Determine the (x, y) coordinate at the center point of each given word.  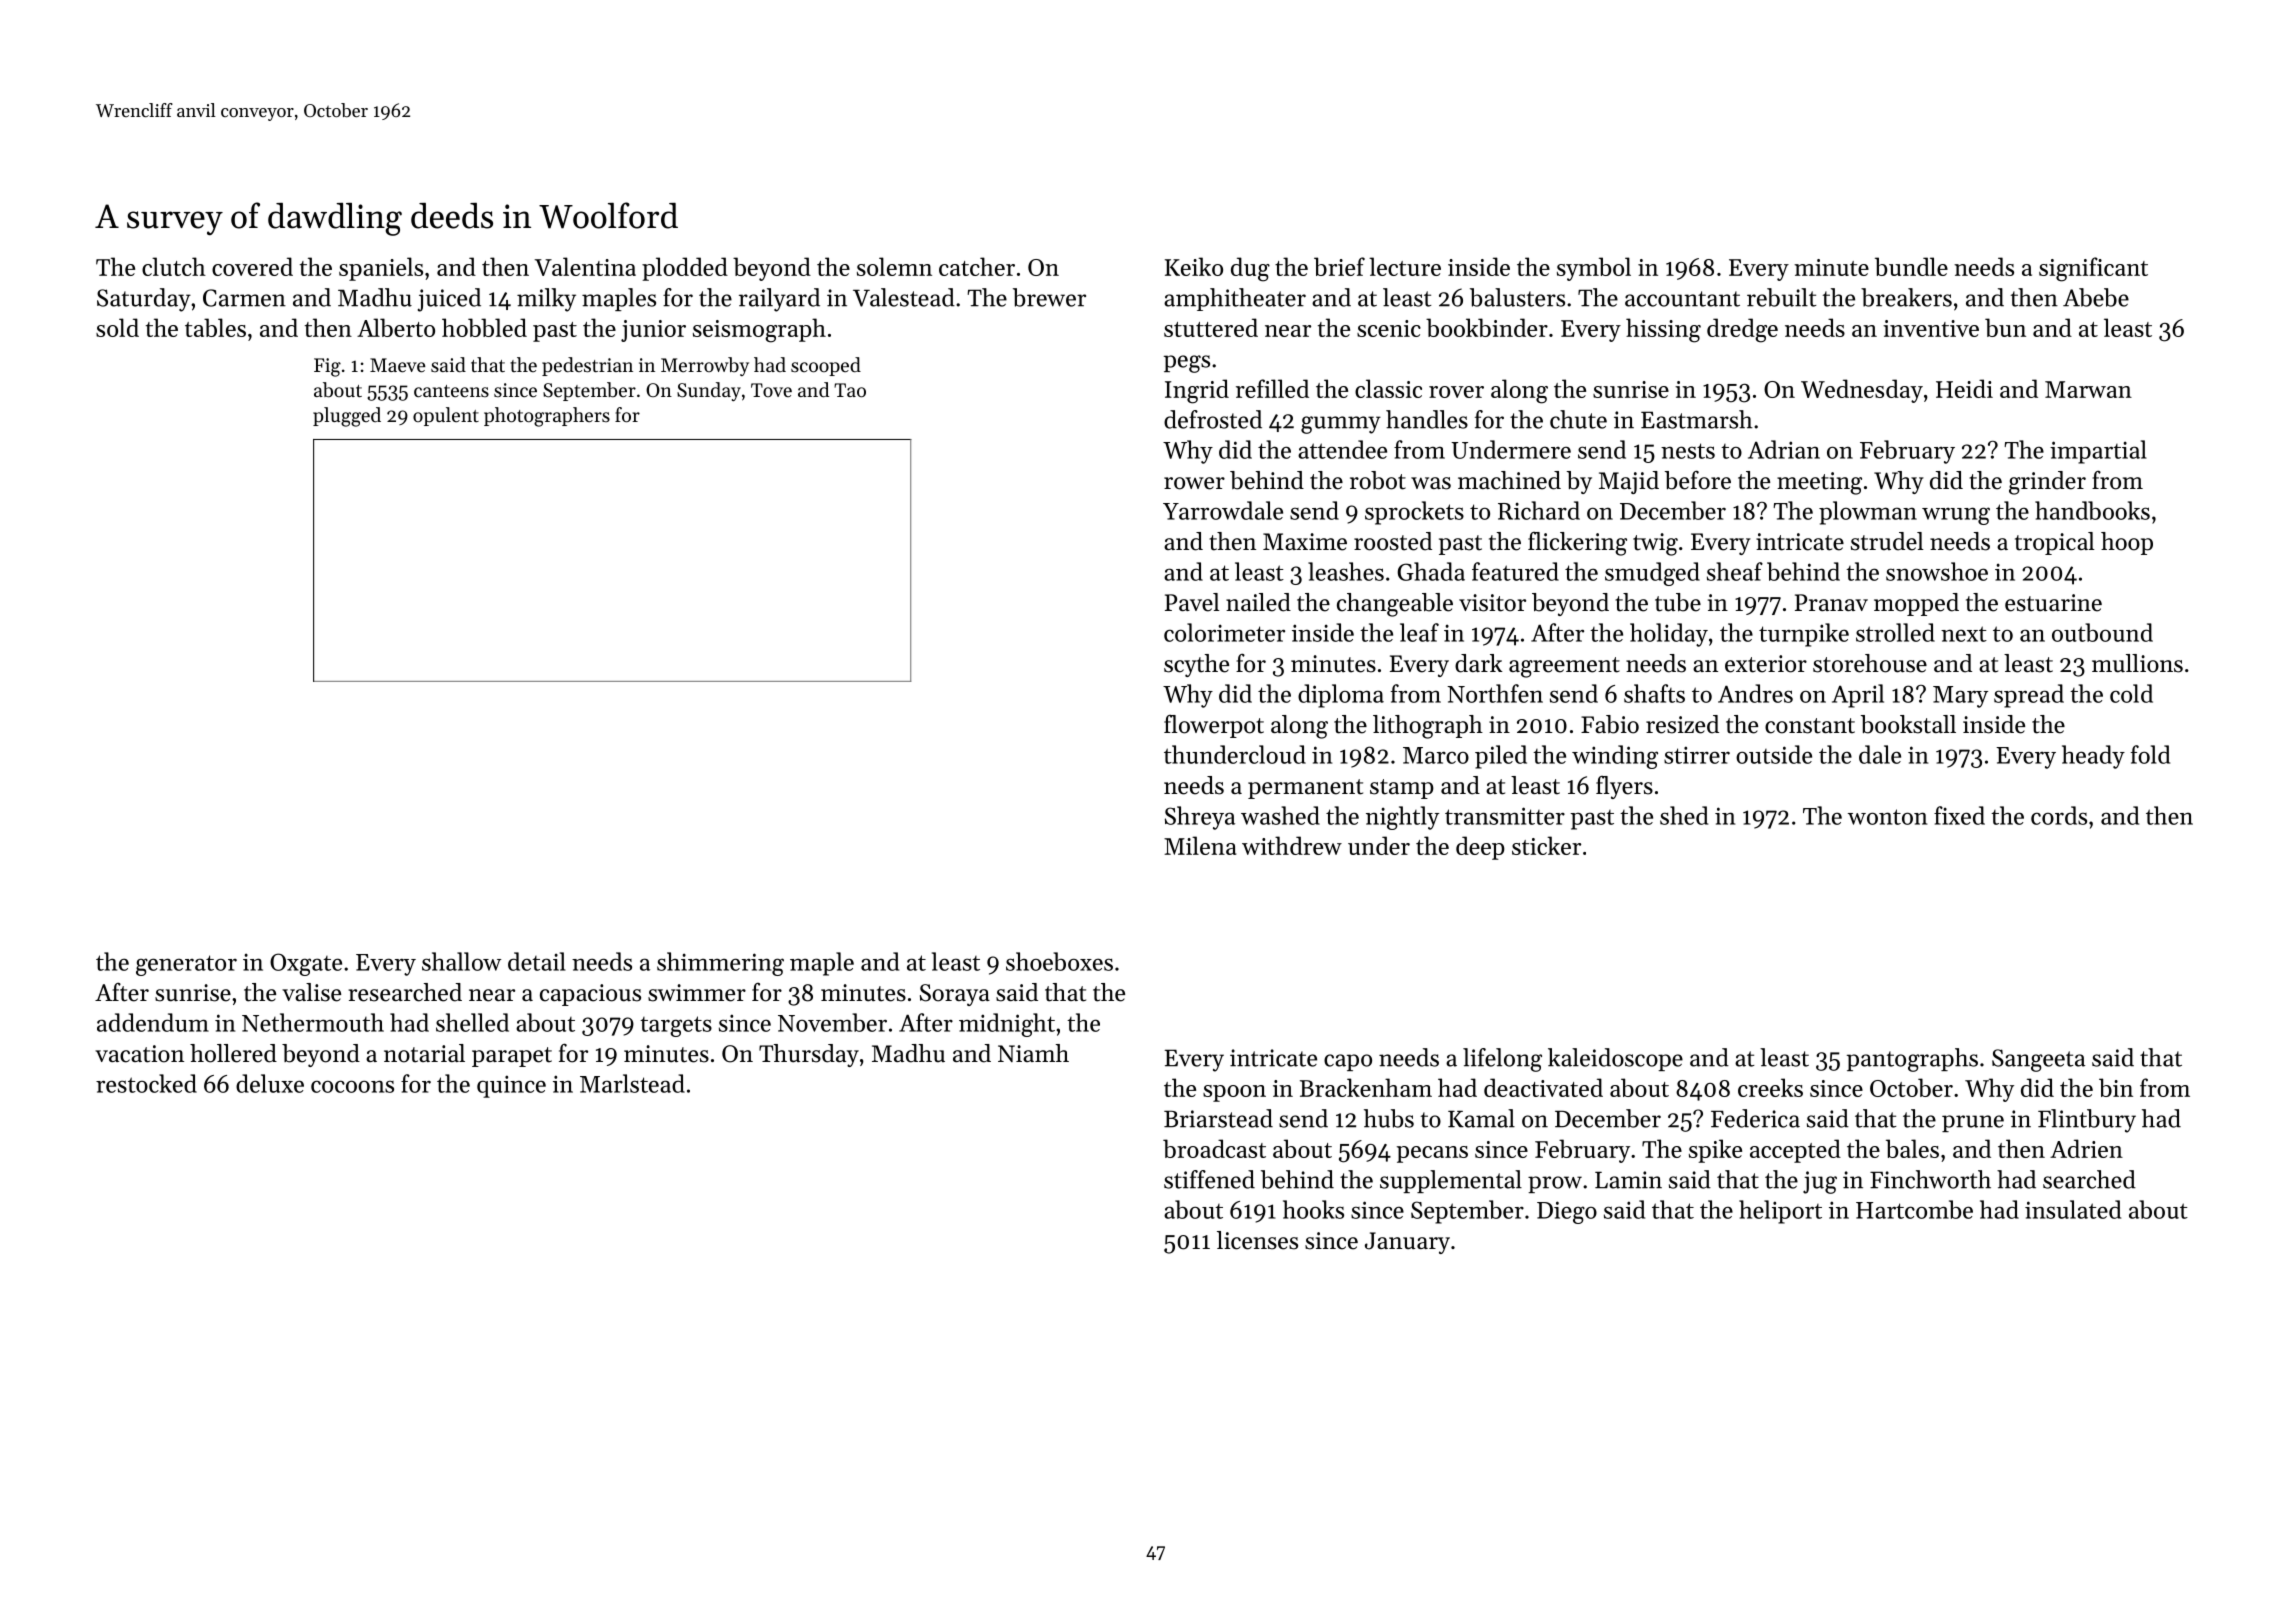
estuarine (2053, 603)
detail (537, 961)
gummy (1341, 425)
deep (1480, 848)
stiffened (1209, 1179)
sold (117, 327)
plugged (347, 417)
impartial (2098, 452)
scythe (1196, 665)
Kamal (1481, 1118)
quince (511, 1086)
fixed (1959, 815)
